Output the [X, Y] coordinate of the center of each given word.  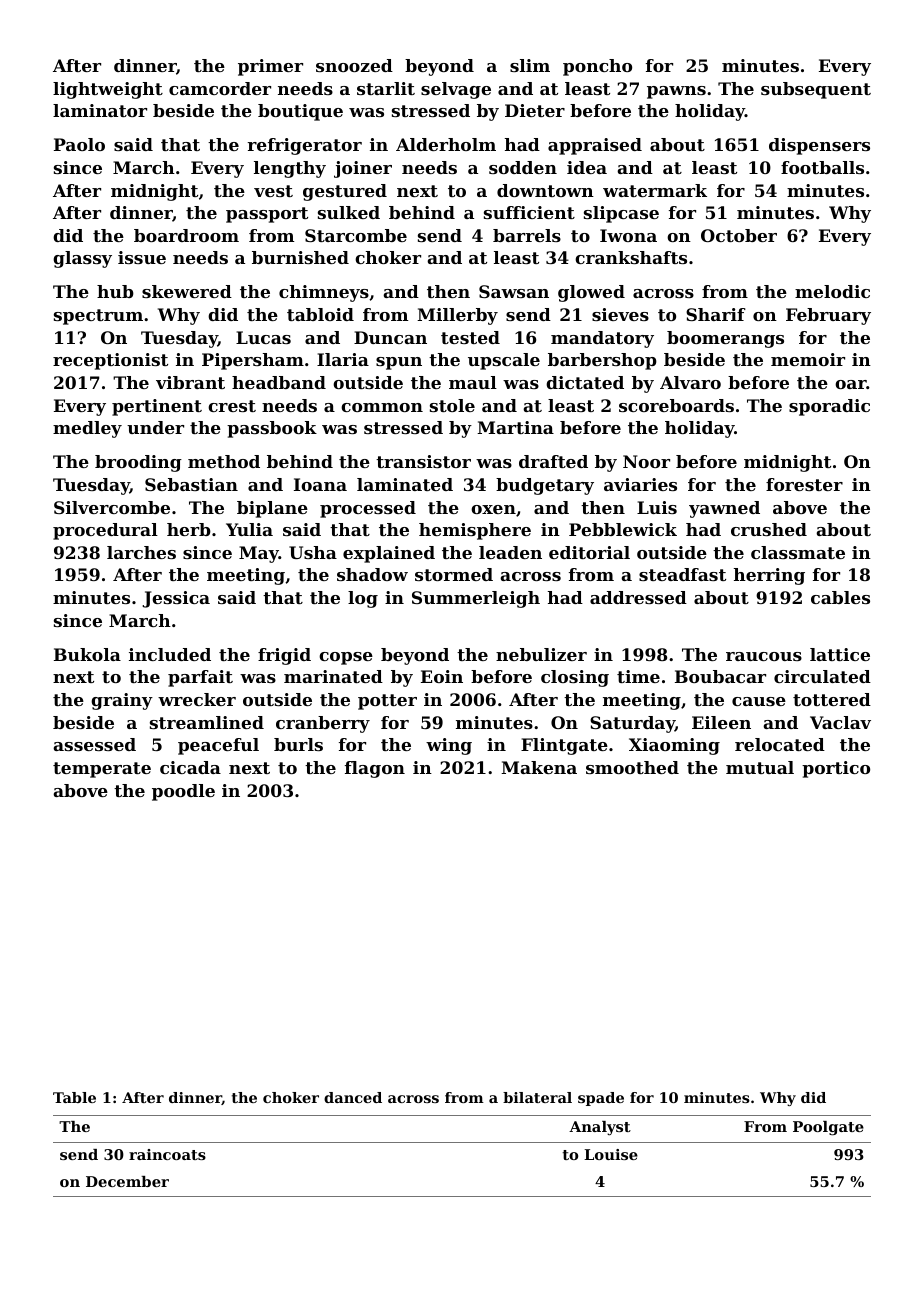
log [363, 599]
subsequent [816, 90]
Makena [539, 767]
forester [804, 484]
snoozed [354, 65]
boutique [300, 112]
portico [836, 769]
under [155, 427]
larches [141, 552]
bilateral [537, 1097]
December [127, 1181]
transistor [423, 461]
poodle [183, 792]
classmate [798, 552]
